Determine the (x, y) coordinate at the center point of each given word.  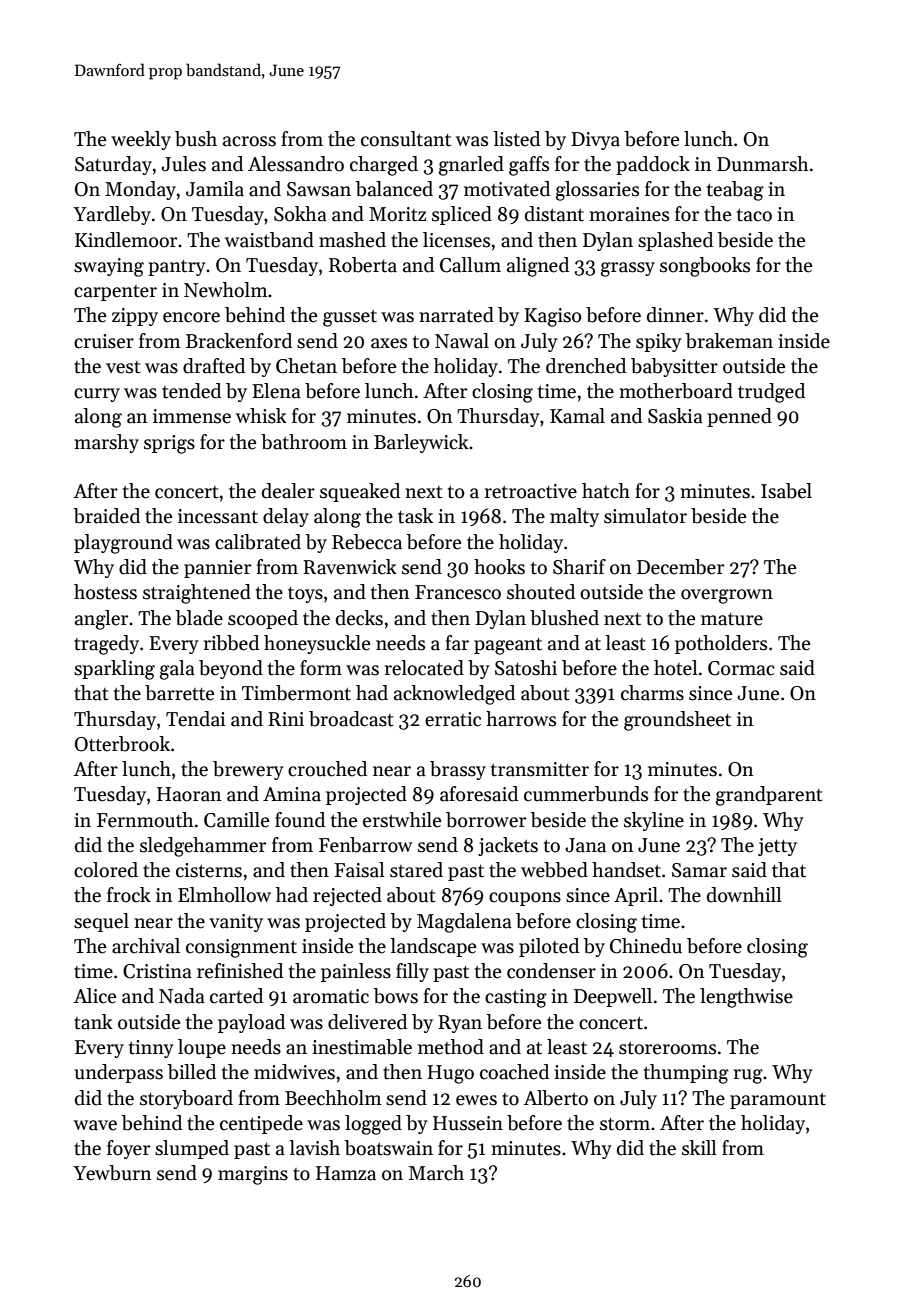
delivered (367, 1022)
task (415, 516)
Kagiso (552, 317)
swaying (109, 267)
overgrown (727, 596)
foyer (128, 1149)
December (680, 567)
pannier (217, 569)
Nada (182, 996)
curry (97, 395)
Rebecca (367, 542)
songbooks (705, 267)
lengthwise (746, 998)
